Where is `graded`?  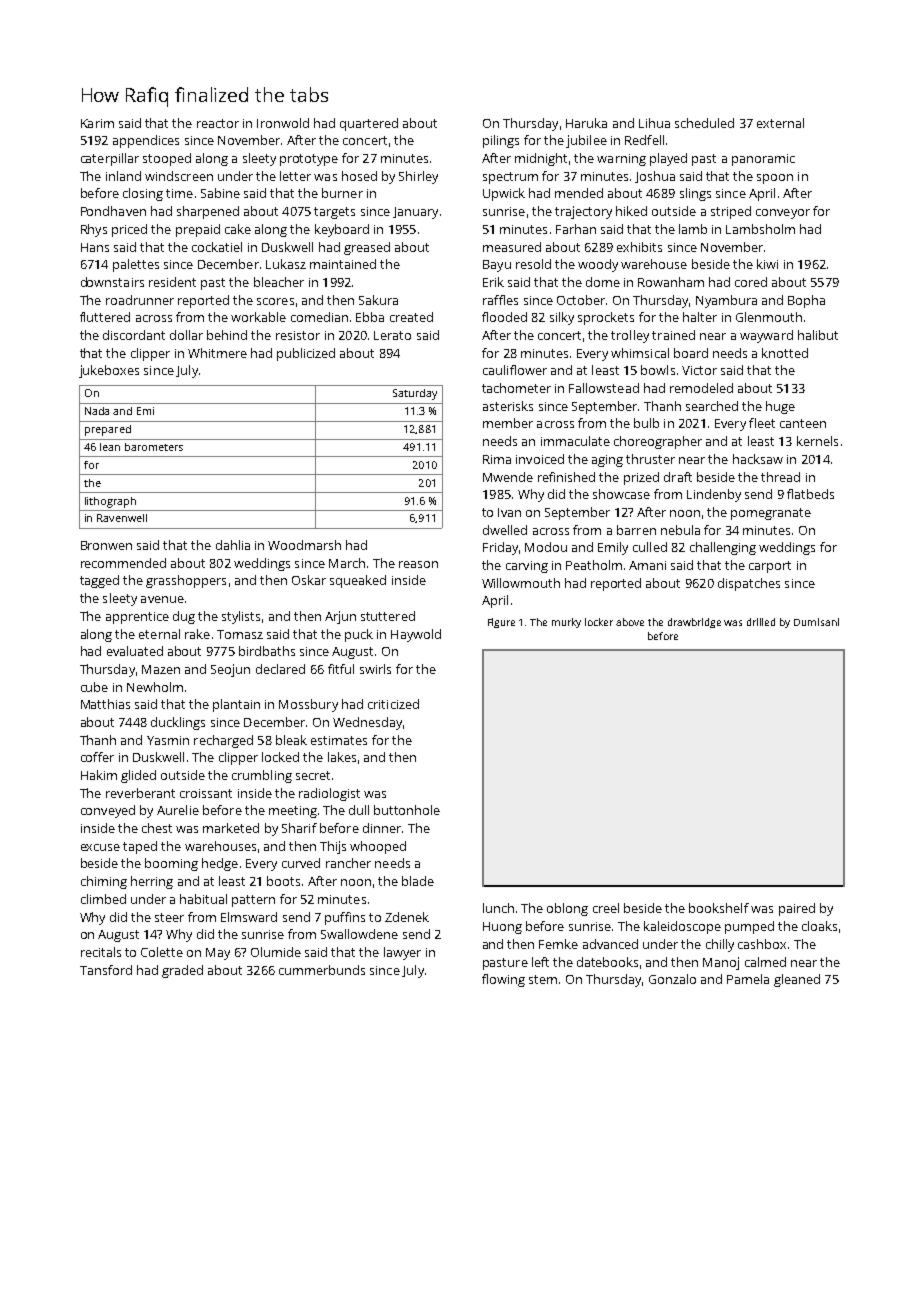
graded is located at coordinates (182, 971).
